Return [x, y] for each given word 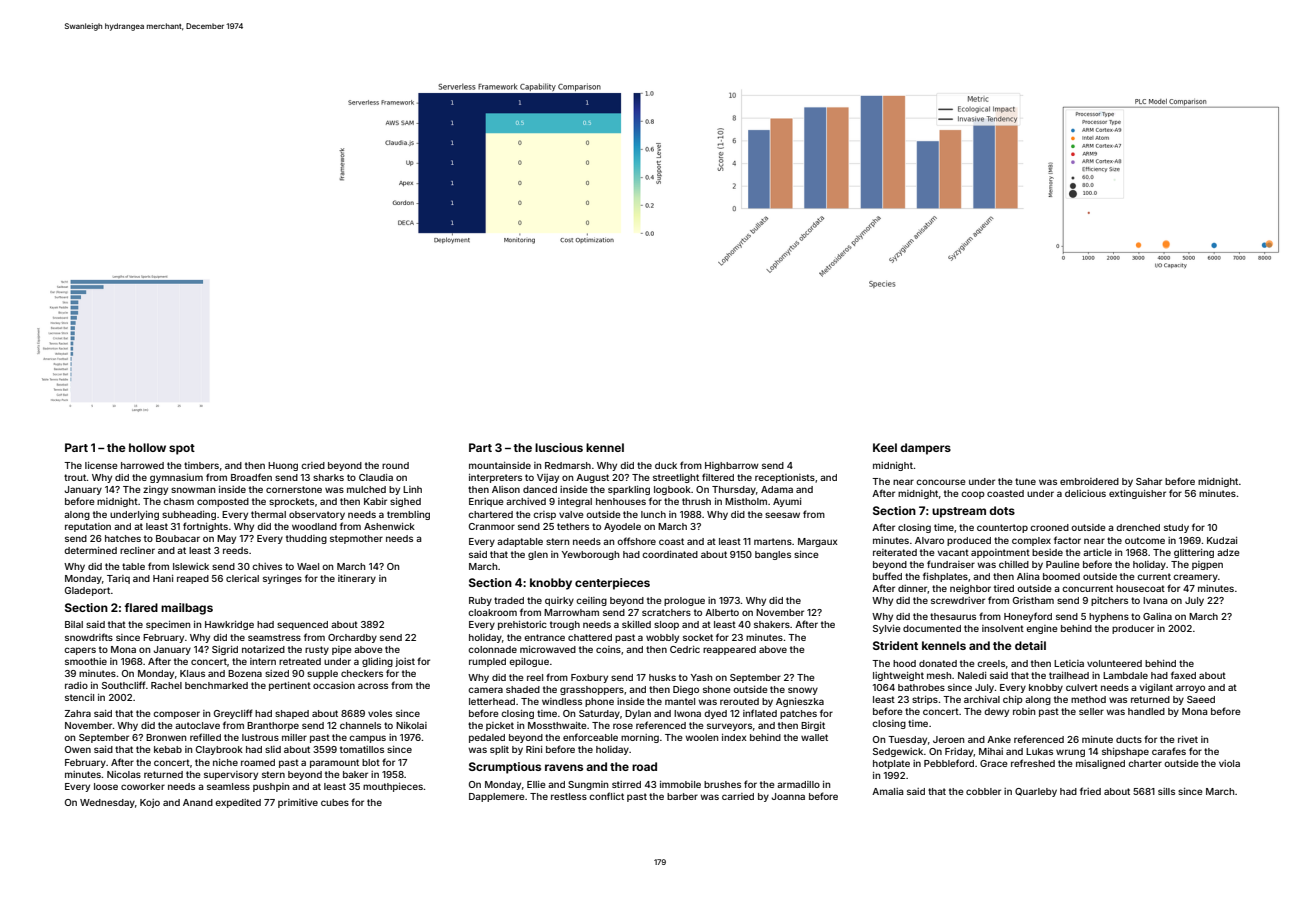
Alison [506, 489]
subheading [189, 515]
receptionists [785, 478]
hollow [147, 447]
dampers [925, 449]
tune [1025, 481]
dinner [913, 589]
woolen [701, 737]
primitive [298, 803]
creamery [1195, 578]
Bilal [74, 624]
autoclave [197, 725]
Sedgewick [898, 752]
